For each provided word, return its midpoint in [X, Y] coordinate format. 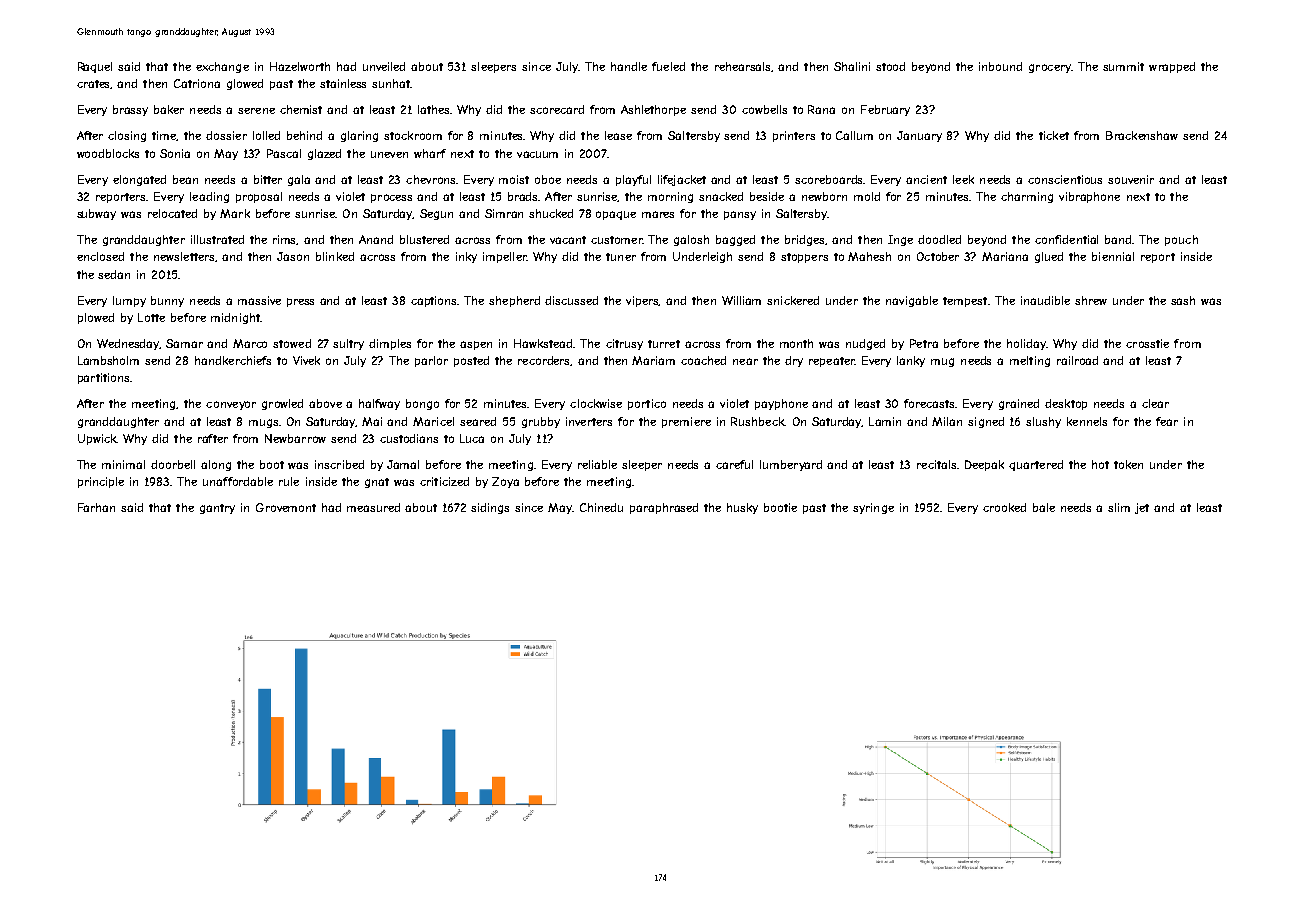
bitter [268, 179]
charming [1027, 197]
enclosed [100, 256]
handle [629, 66]
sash [1183, 300]
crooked [1004, 507]
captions [434, 301]
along [216, 465]
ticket [1054, 135]
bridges [805, 240]
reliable [597, 464]
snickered [793, 300]
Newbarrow [295, 438]
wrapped [1172, 67]
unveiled [384, 66]
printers [794, 136]
